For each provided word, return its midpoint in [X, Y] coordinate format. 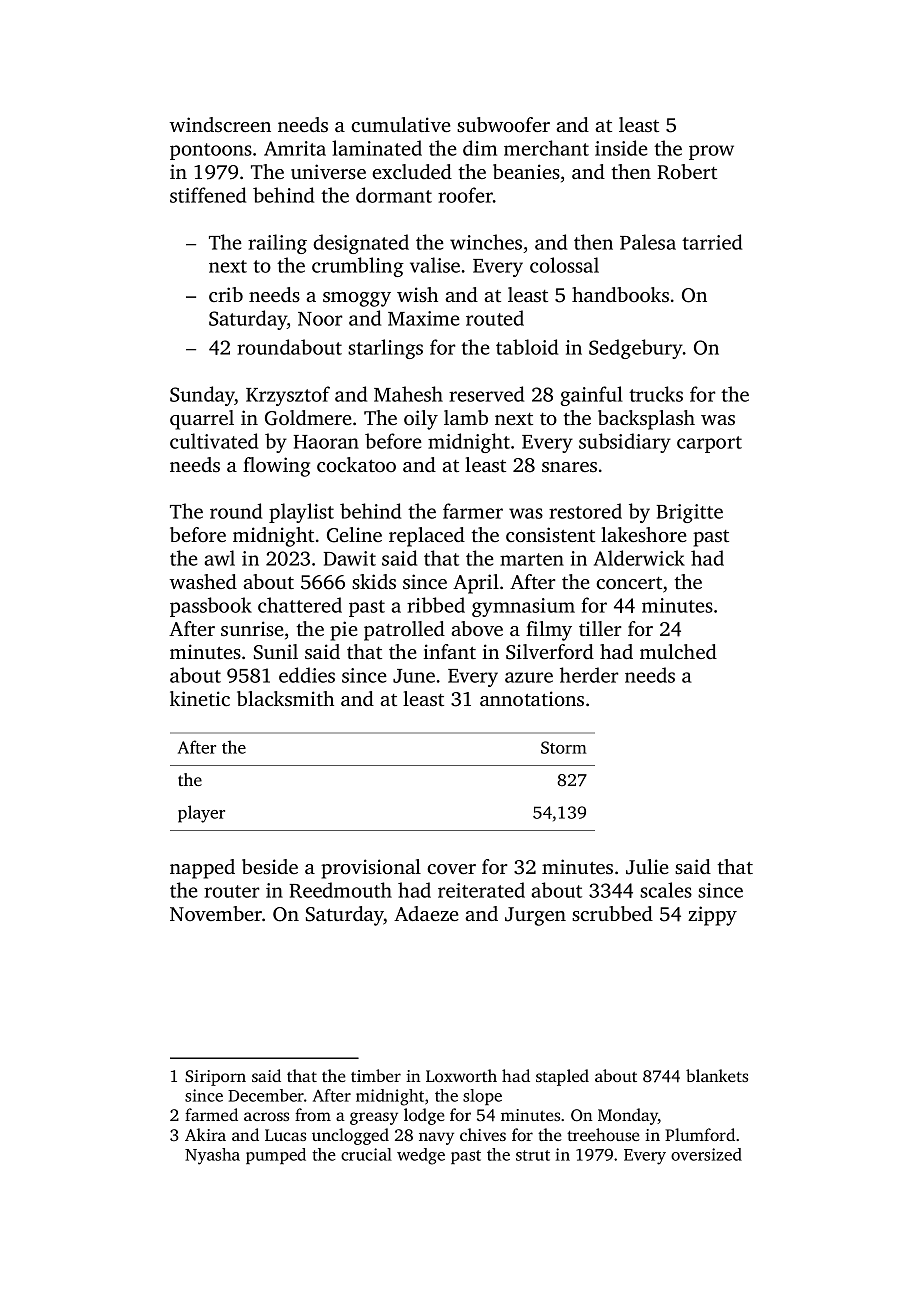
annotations [532, 698]
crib [226, 294]
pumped [276, 1156]
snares [569, 467]
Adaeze [426, 913]
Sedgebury [636, 349]
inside [621, 148]
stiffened [208, 195]
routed [495, 318]
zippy [712, 916]
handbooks [620, 294]
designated [361, 244]
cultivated [214, 441]
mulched [678, 651]
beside [270, 866]
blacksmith [285, 698]
